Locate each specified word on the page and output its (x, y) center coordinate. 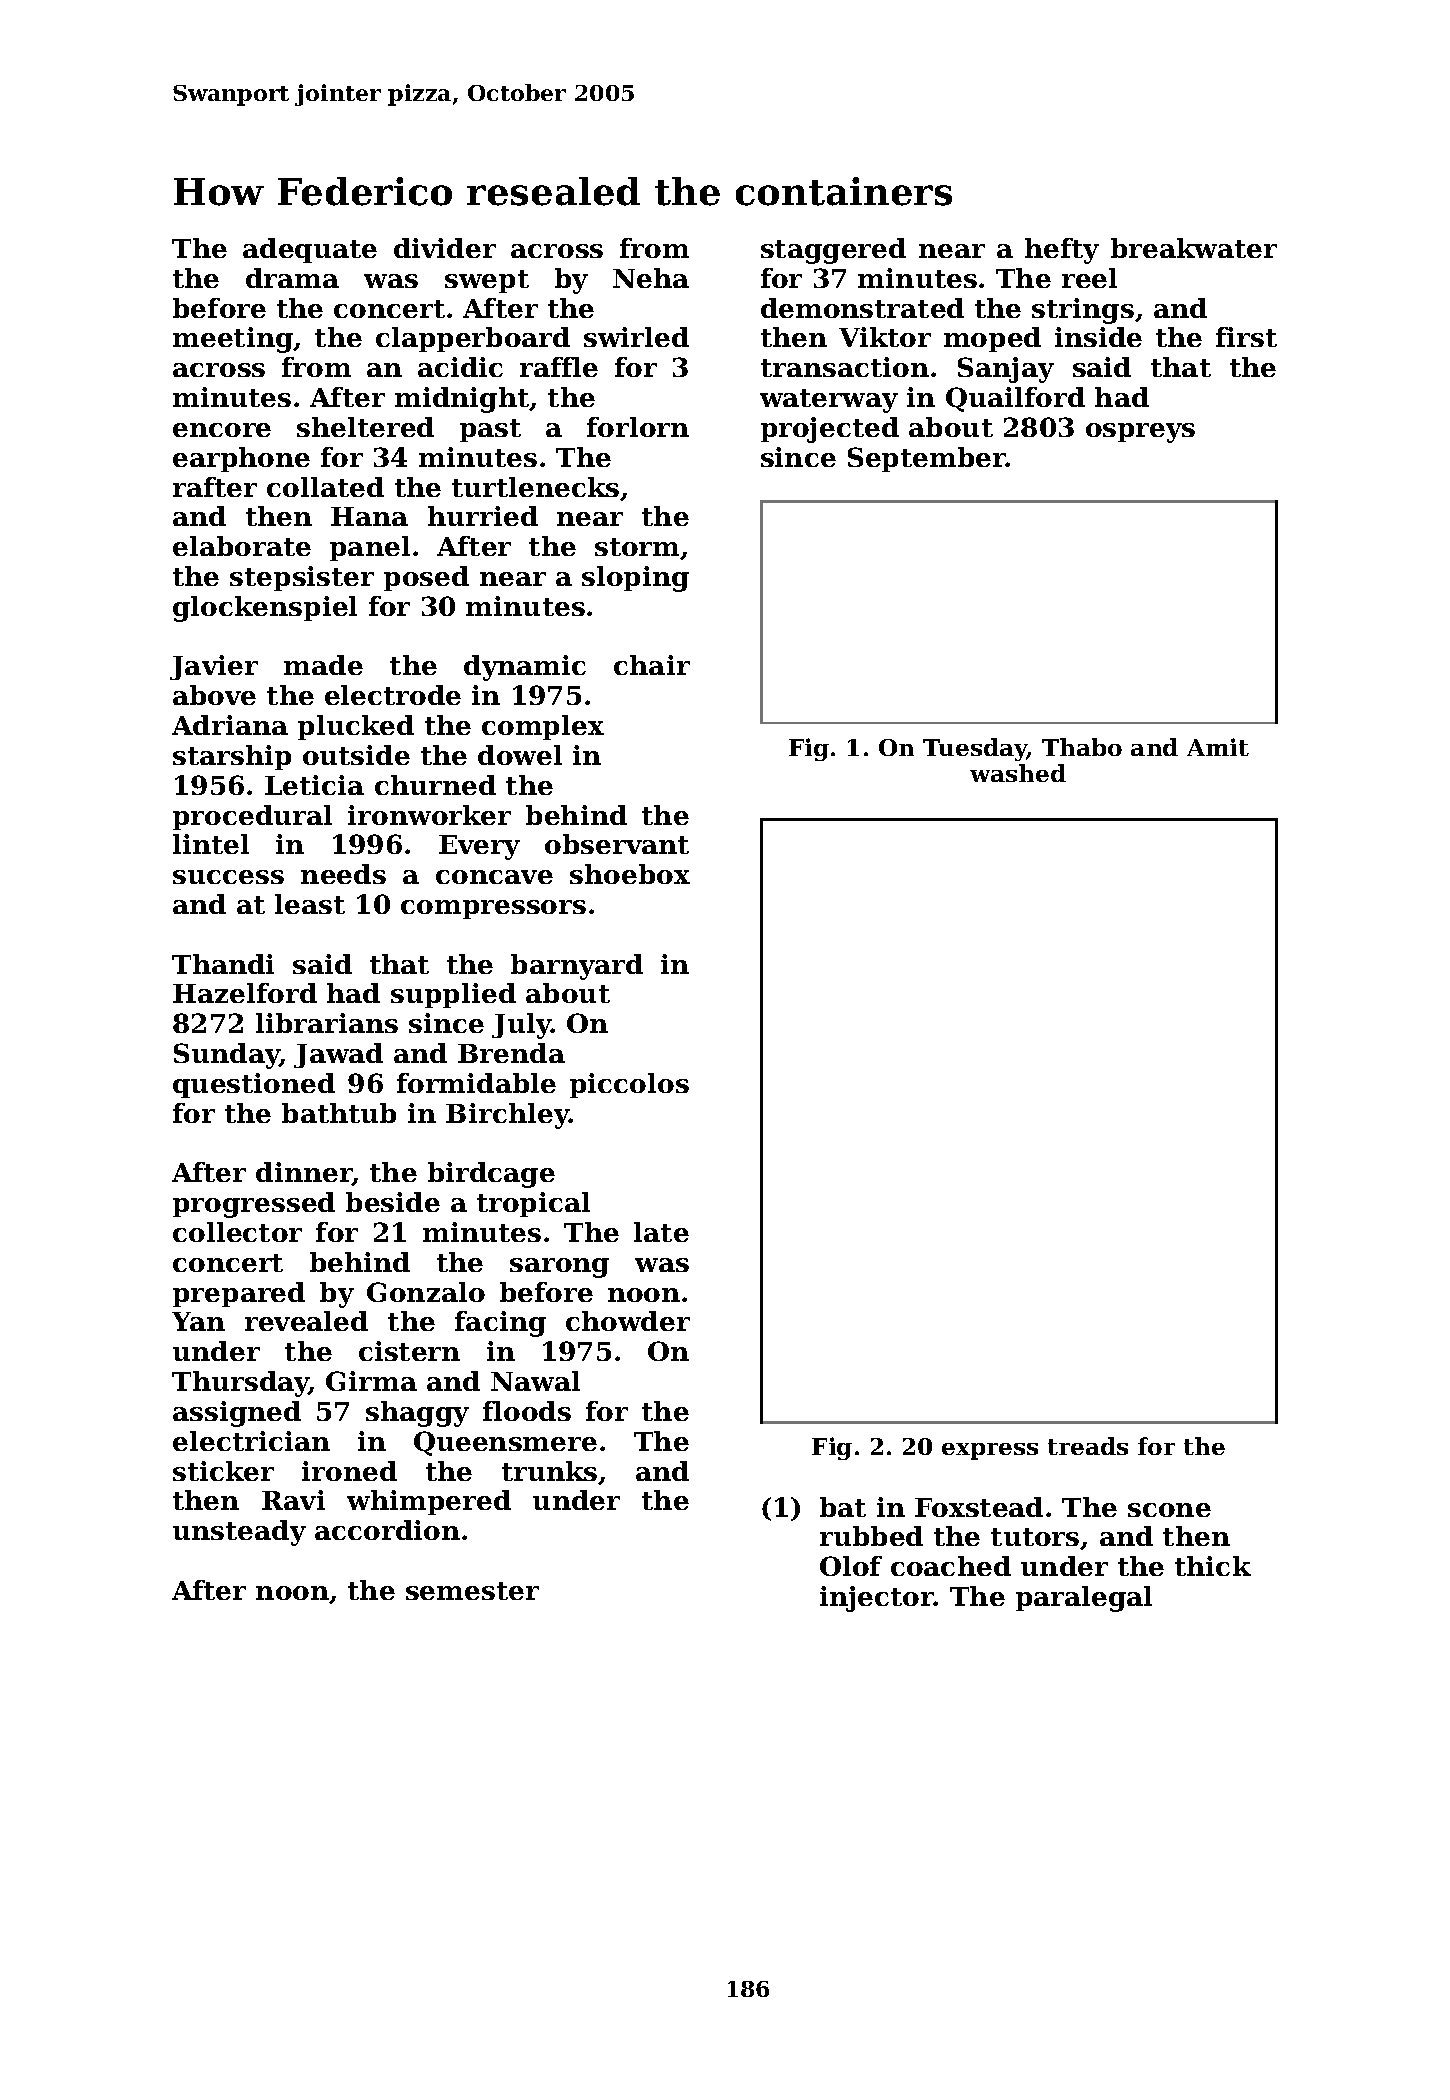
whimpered (429, 1502)
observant (617, 844)
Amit (1218, 747)
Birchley (507, 1116)
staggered (833, 251)
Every (479, 847)
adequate (310, 250)
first (1246, 337)
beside (393, 1202)
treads (1088, 1446)
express (990, 1451)
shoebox (630, 874)
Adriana (230, 725)
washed (1018, 773)
